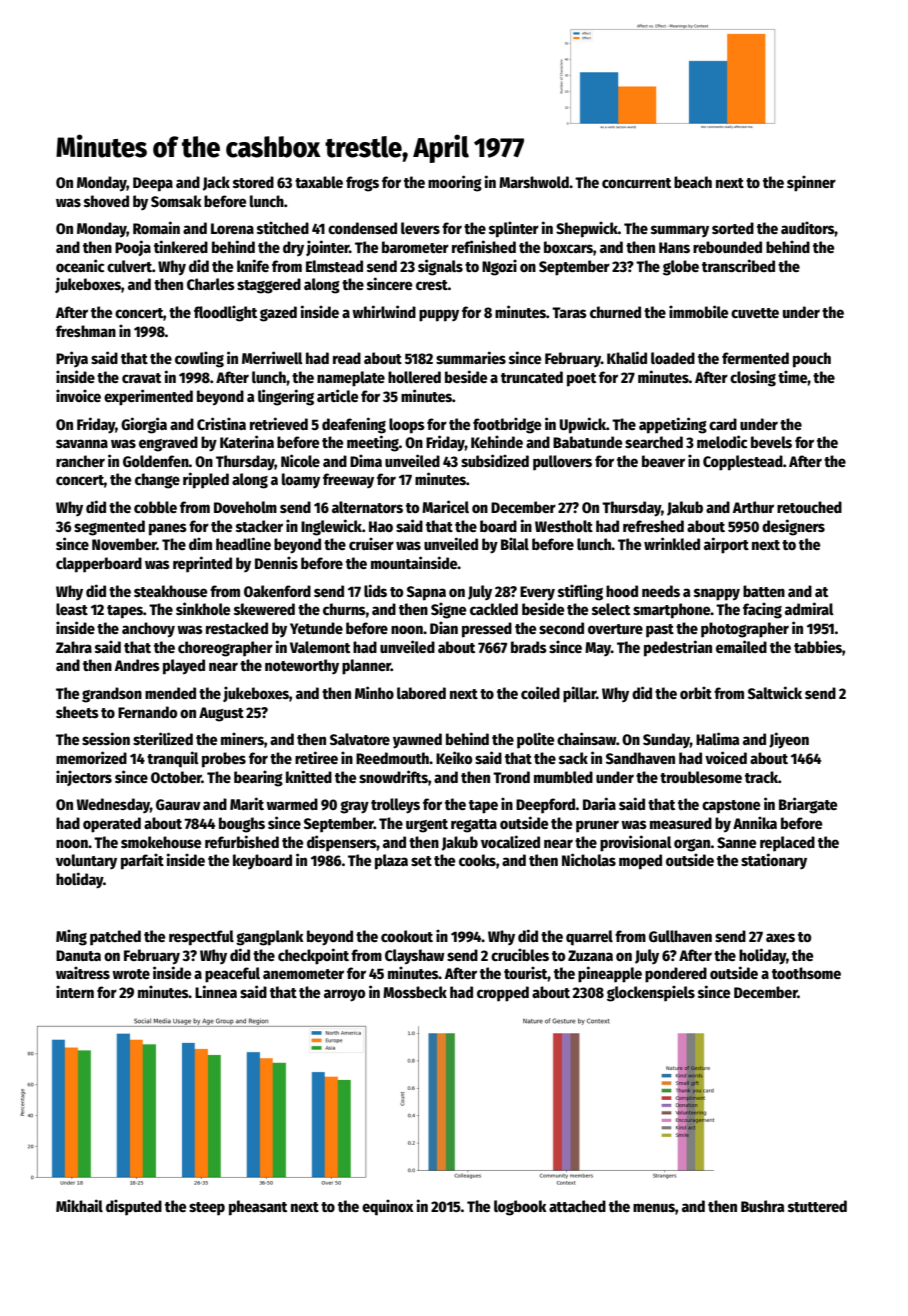 This page has width=908, height=1316. Describe the element at coordinates (731, 807) in the page. I see `capstone` at that location.
